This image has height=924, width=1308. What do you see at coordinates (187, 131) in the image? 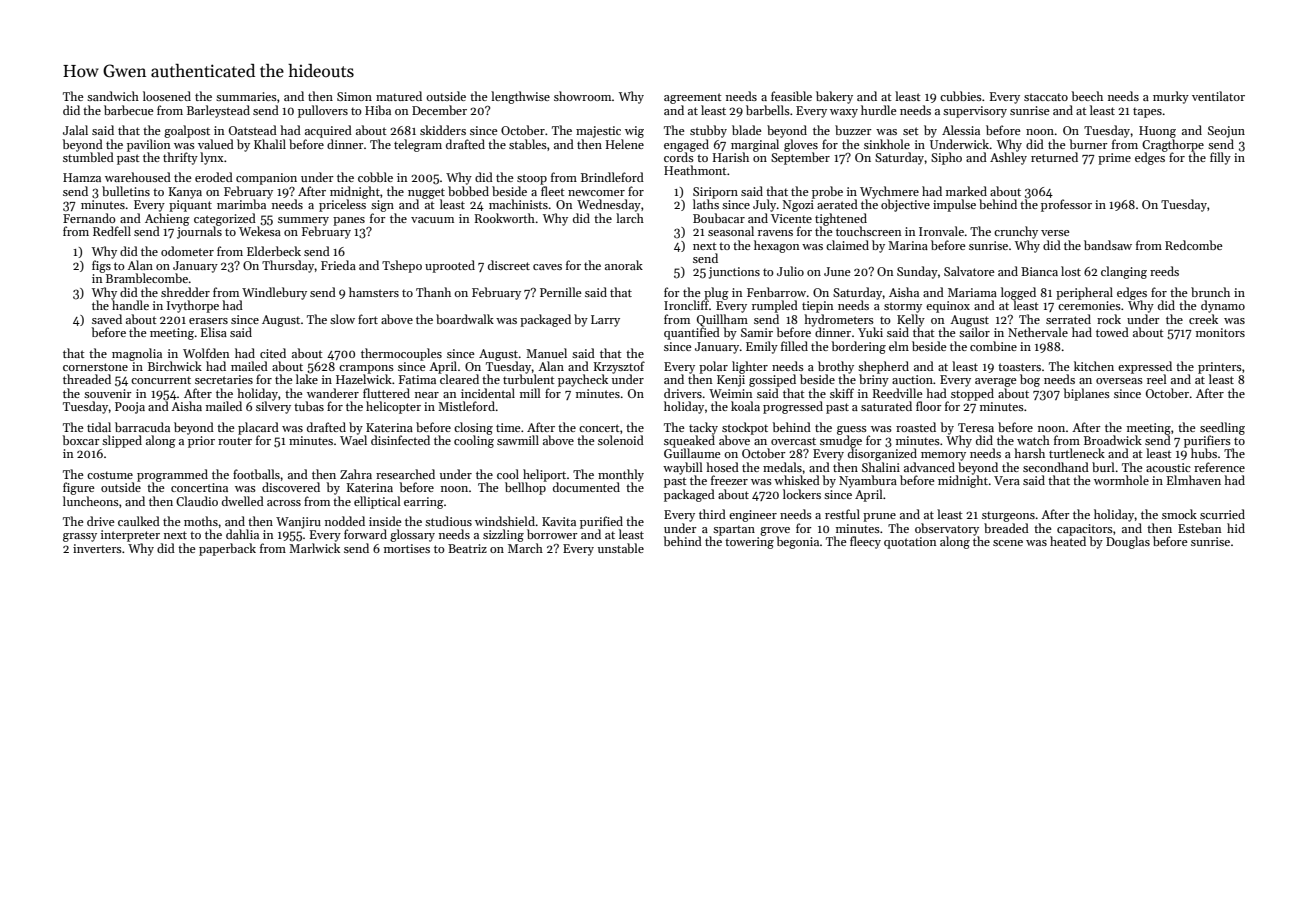
I see `goalpost` at bounding box center [187, 131].
